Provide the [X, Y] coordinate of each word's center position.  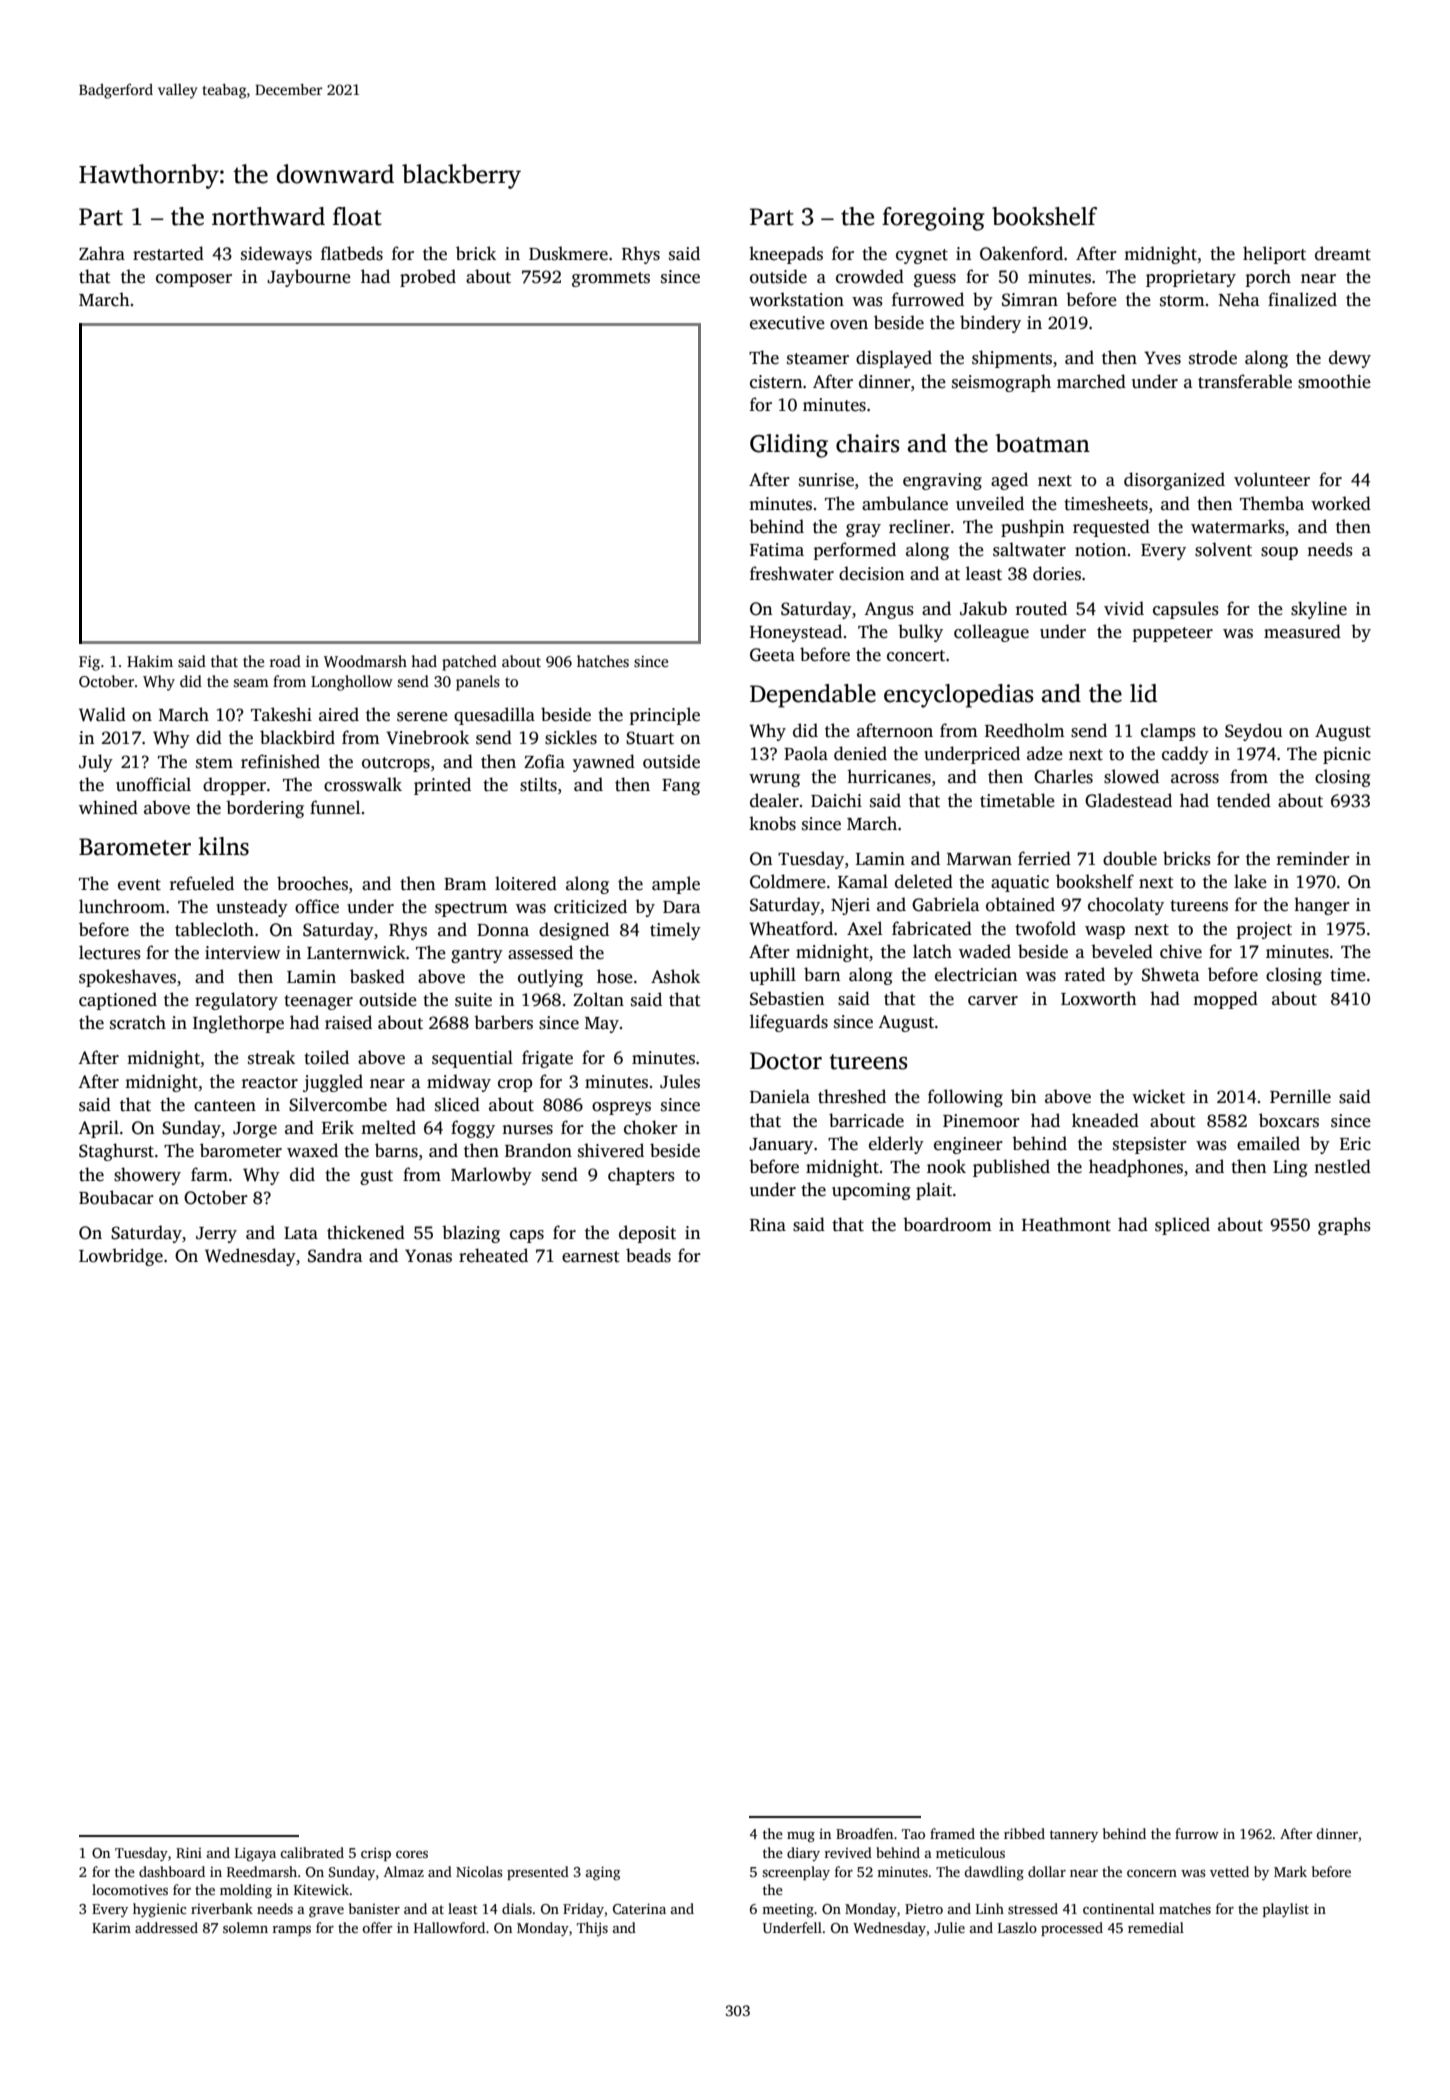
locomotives [130, 1889]
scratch [138, 1022]
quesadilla [494, 716]
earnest [591, 1257]
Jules [680, 1081]
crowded [870, 276]
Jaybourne [309, 278]
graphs [1344, 1226]
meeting [788, 1911]
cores [412, 1854]
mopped [1225, 1000]
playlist [1286, 1910]
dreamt [1343, 253]
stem [214, 763]
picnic [1347, 755]
